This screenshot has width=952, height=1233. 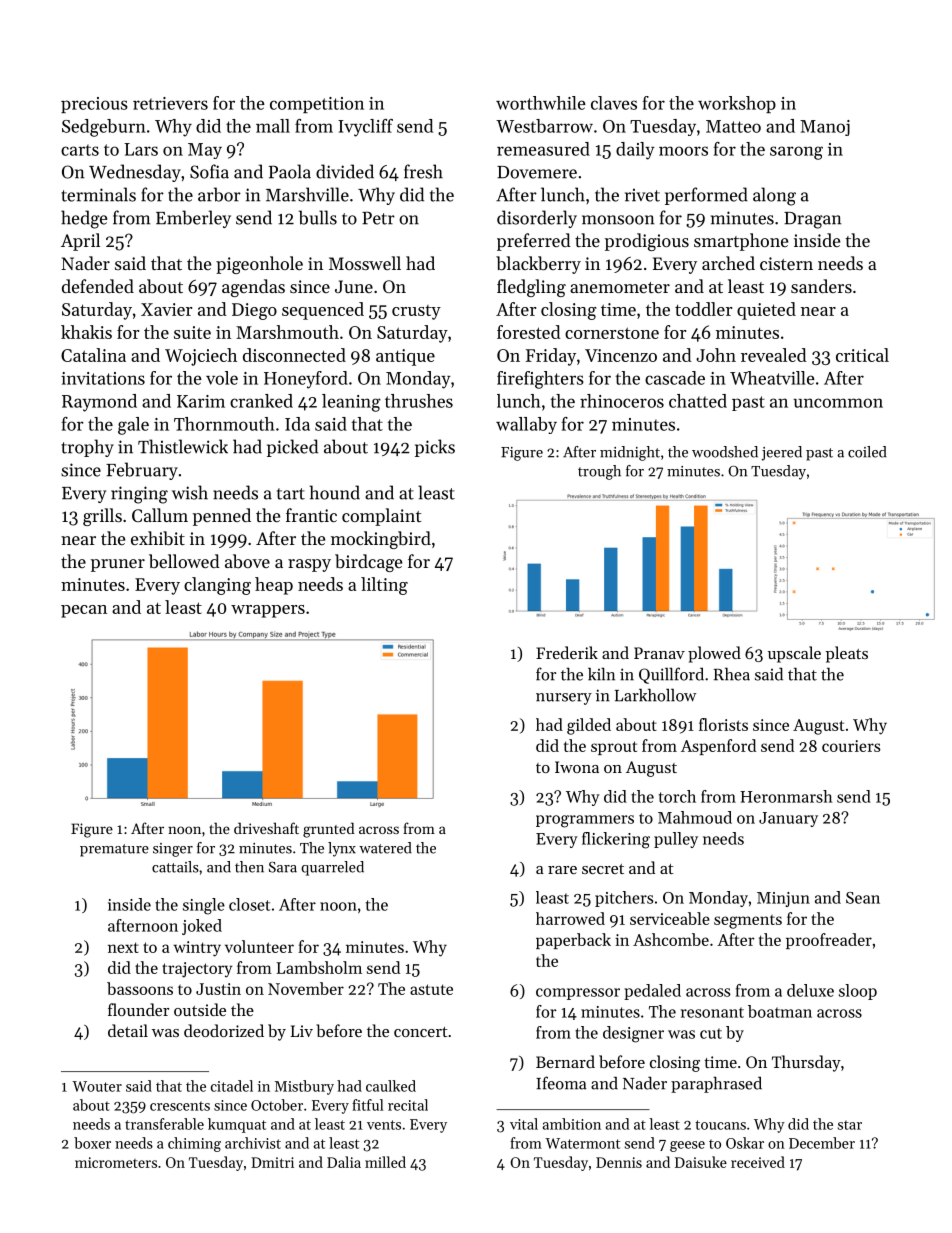 I want to click on critical, so click(x=862, y=355).
